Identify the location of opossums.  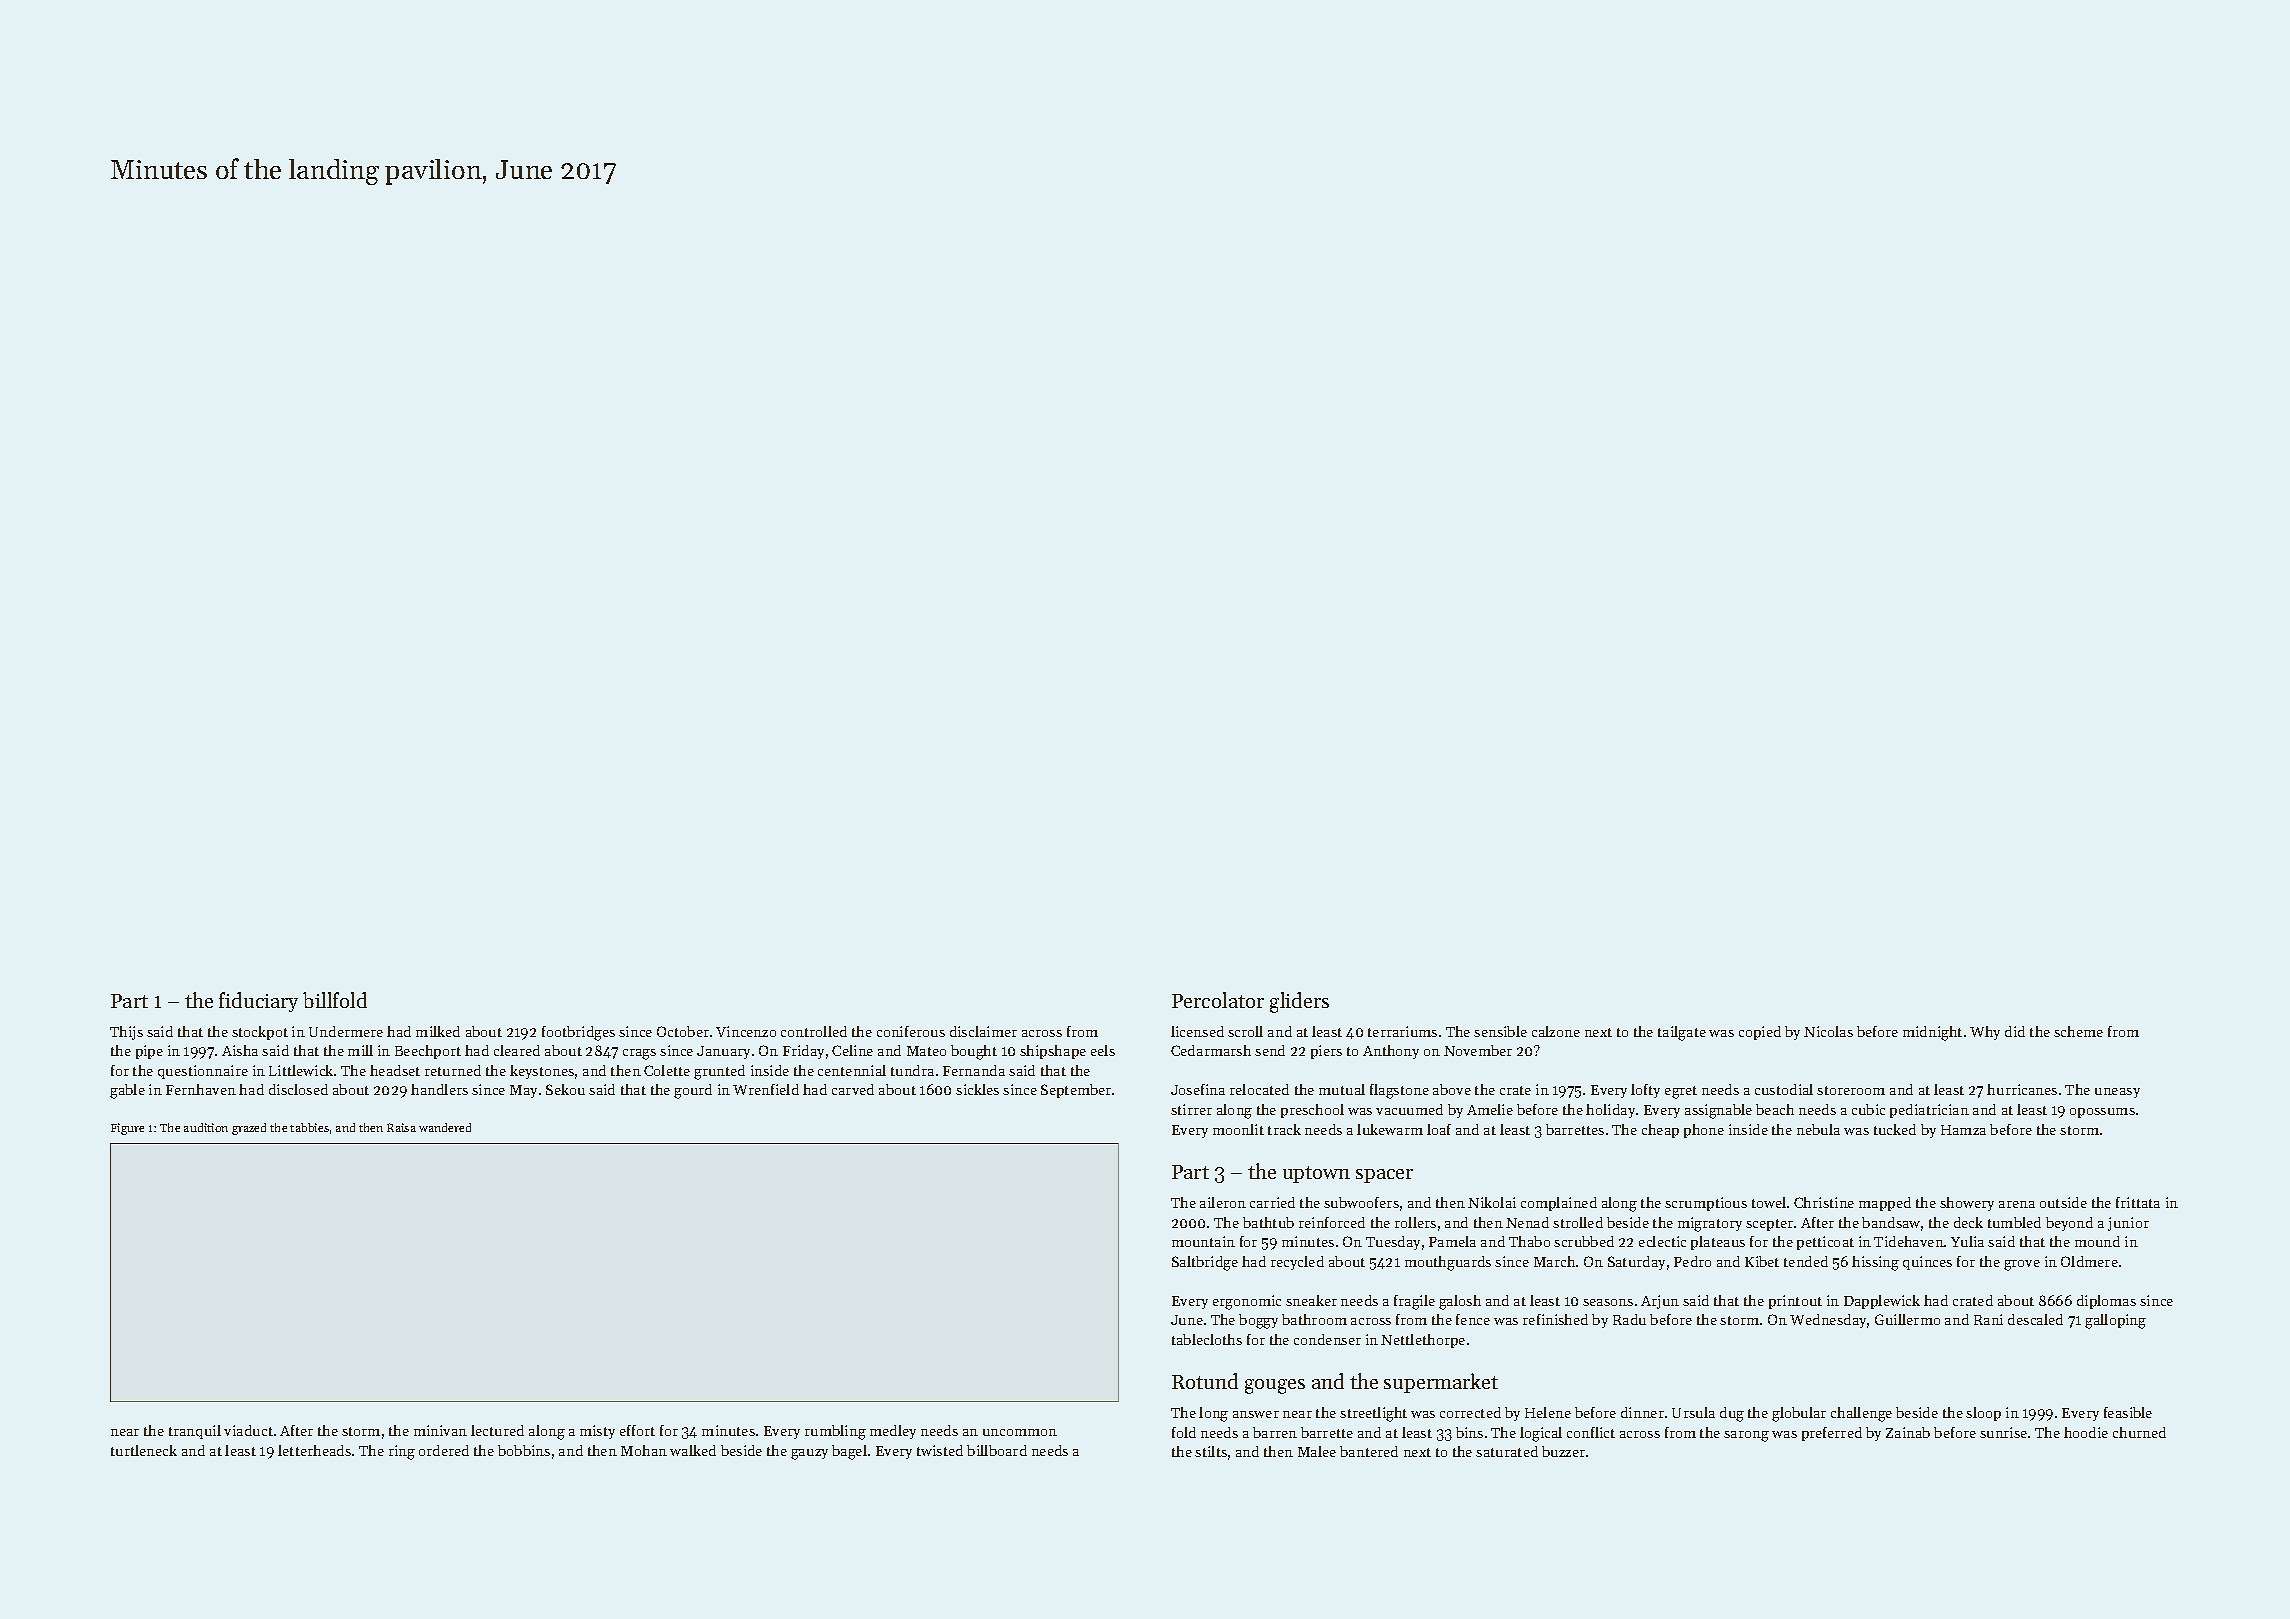
(2102, 1113).
